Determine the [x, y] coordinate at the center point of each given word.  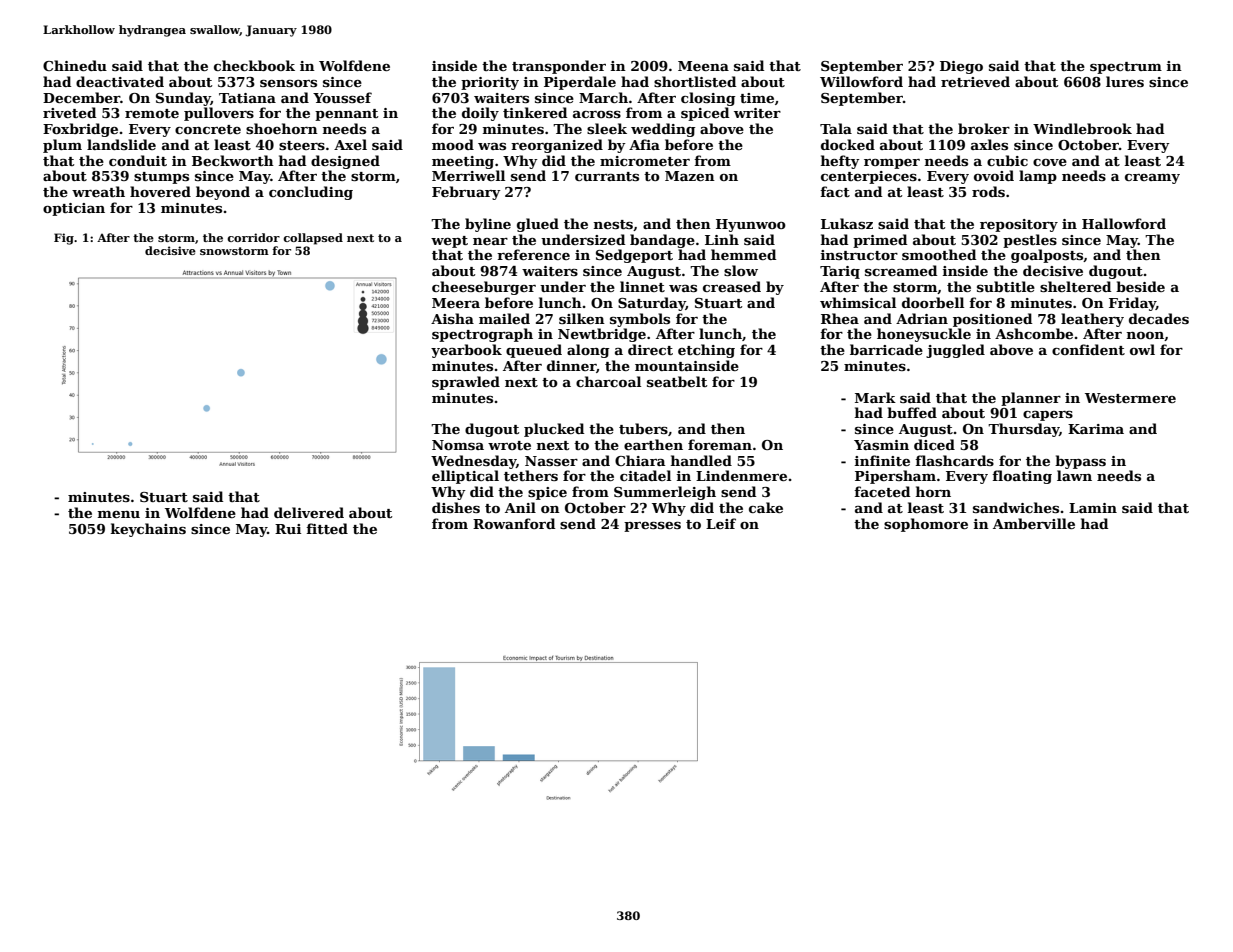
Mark [875, 397]
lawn [1074, 475]
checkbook [254, 65]
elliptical [465, 477]
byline [488, 225]
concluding [311, 193]
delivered [309, 512]
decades [1159, 318]
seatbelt [677, 381]
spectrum [1126, 68]
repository [1019, 225]
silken [582, 318]
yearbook [466, 351]
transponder [559, 67]
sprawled [466, 383]
